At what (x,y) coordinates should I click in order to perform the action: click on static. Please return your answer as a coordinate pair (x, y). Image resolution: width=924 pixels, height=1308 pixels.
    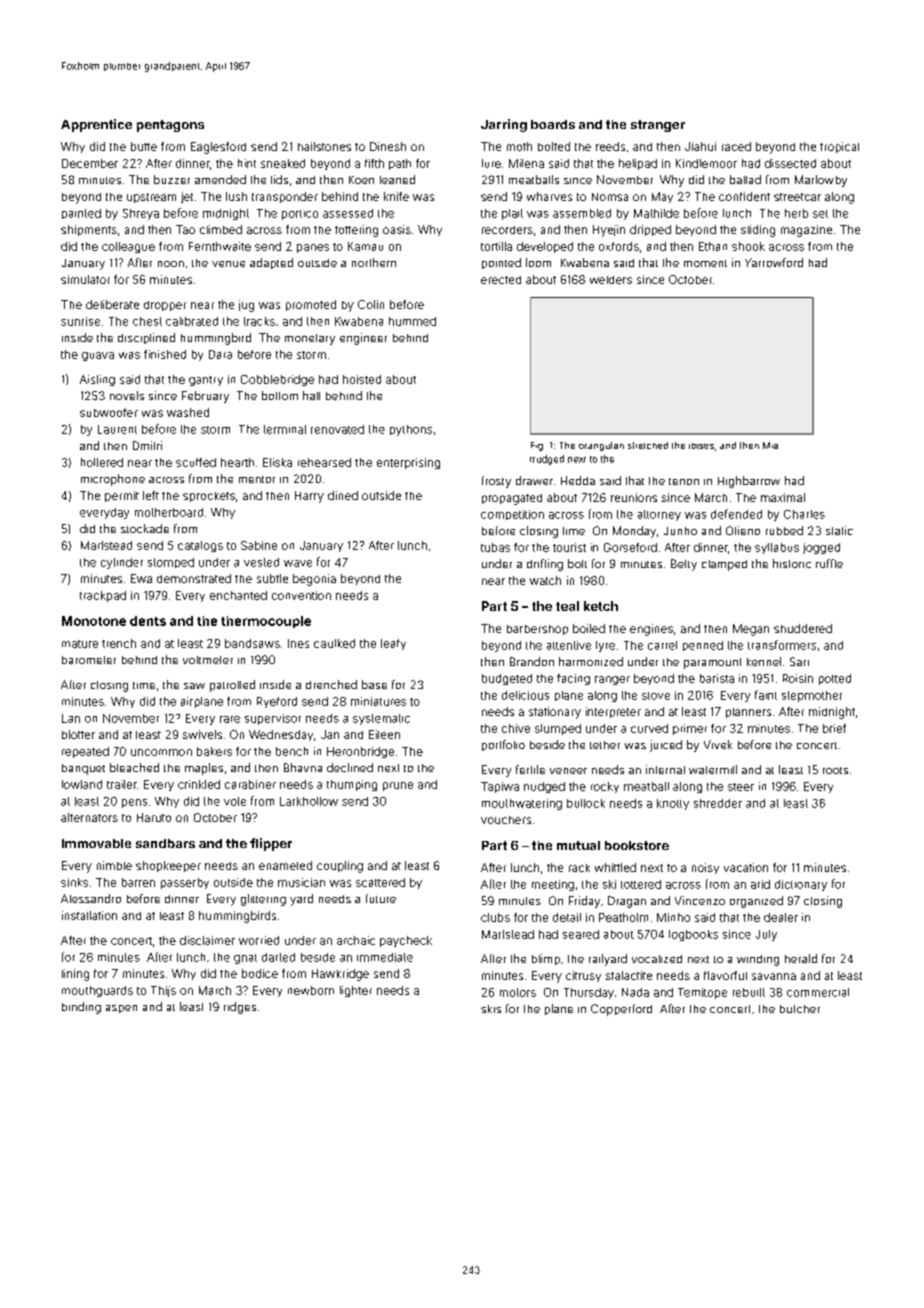
    Looking at the image, I should click on (839, 530).
